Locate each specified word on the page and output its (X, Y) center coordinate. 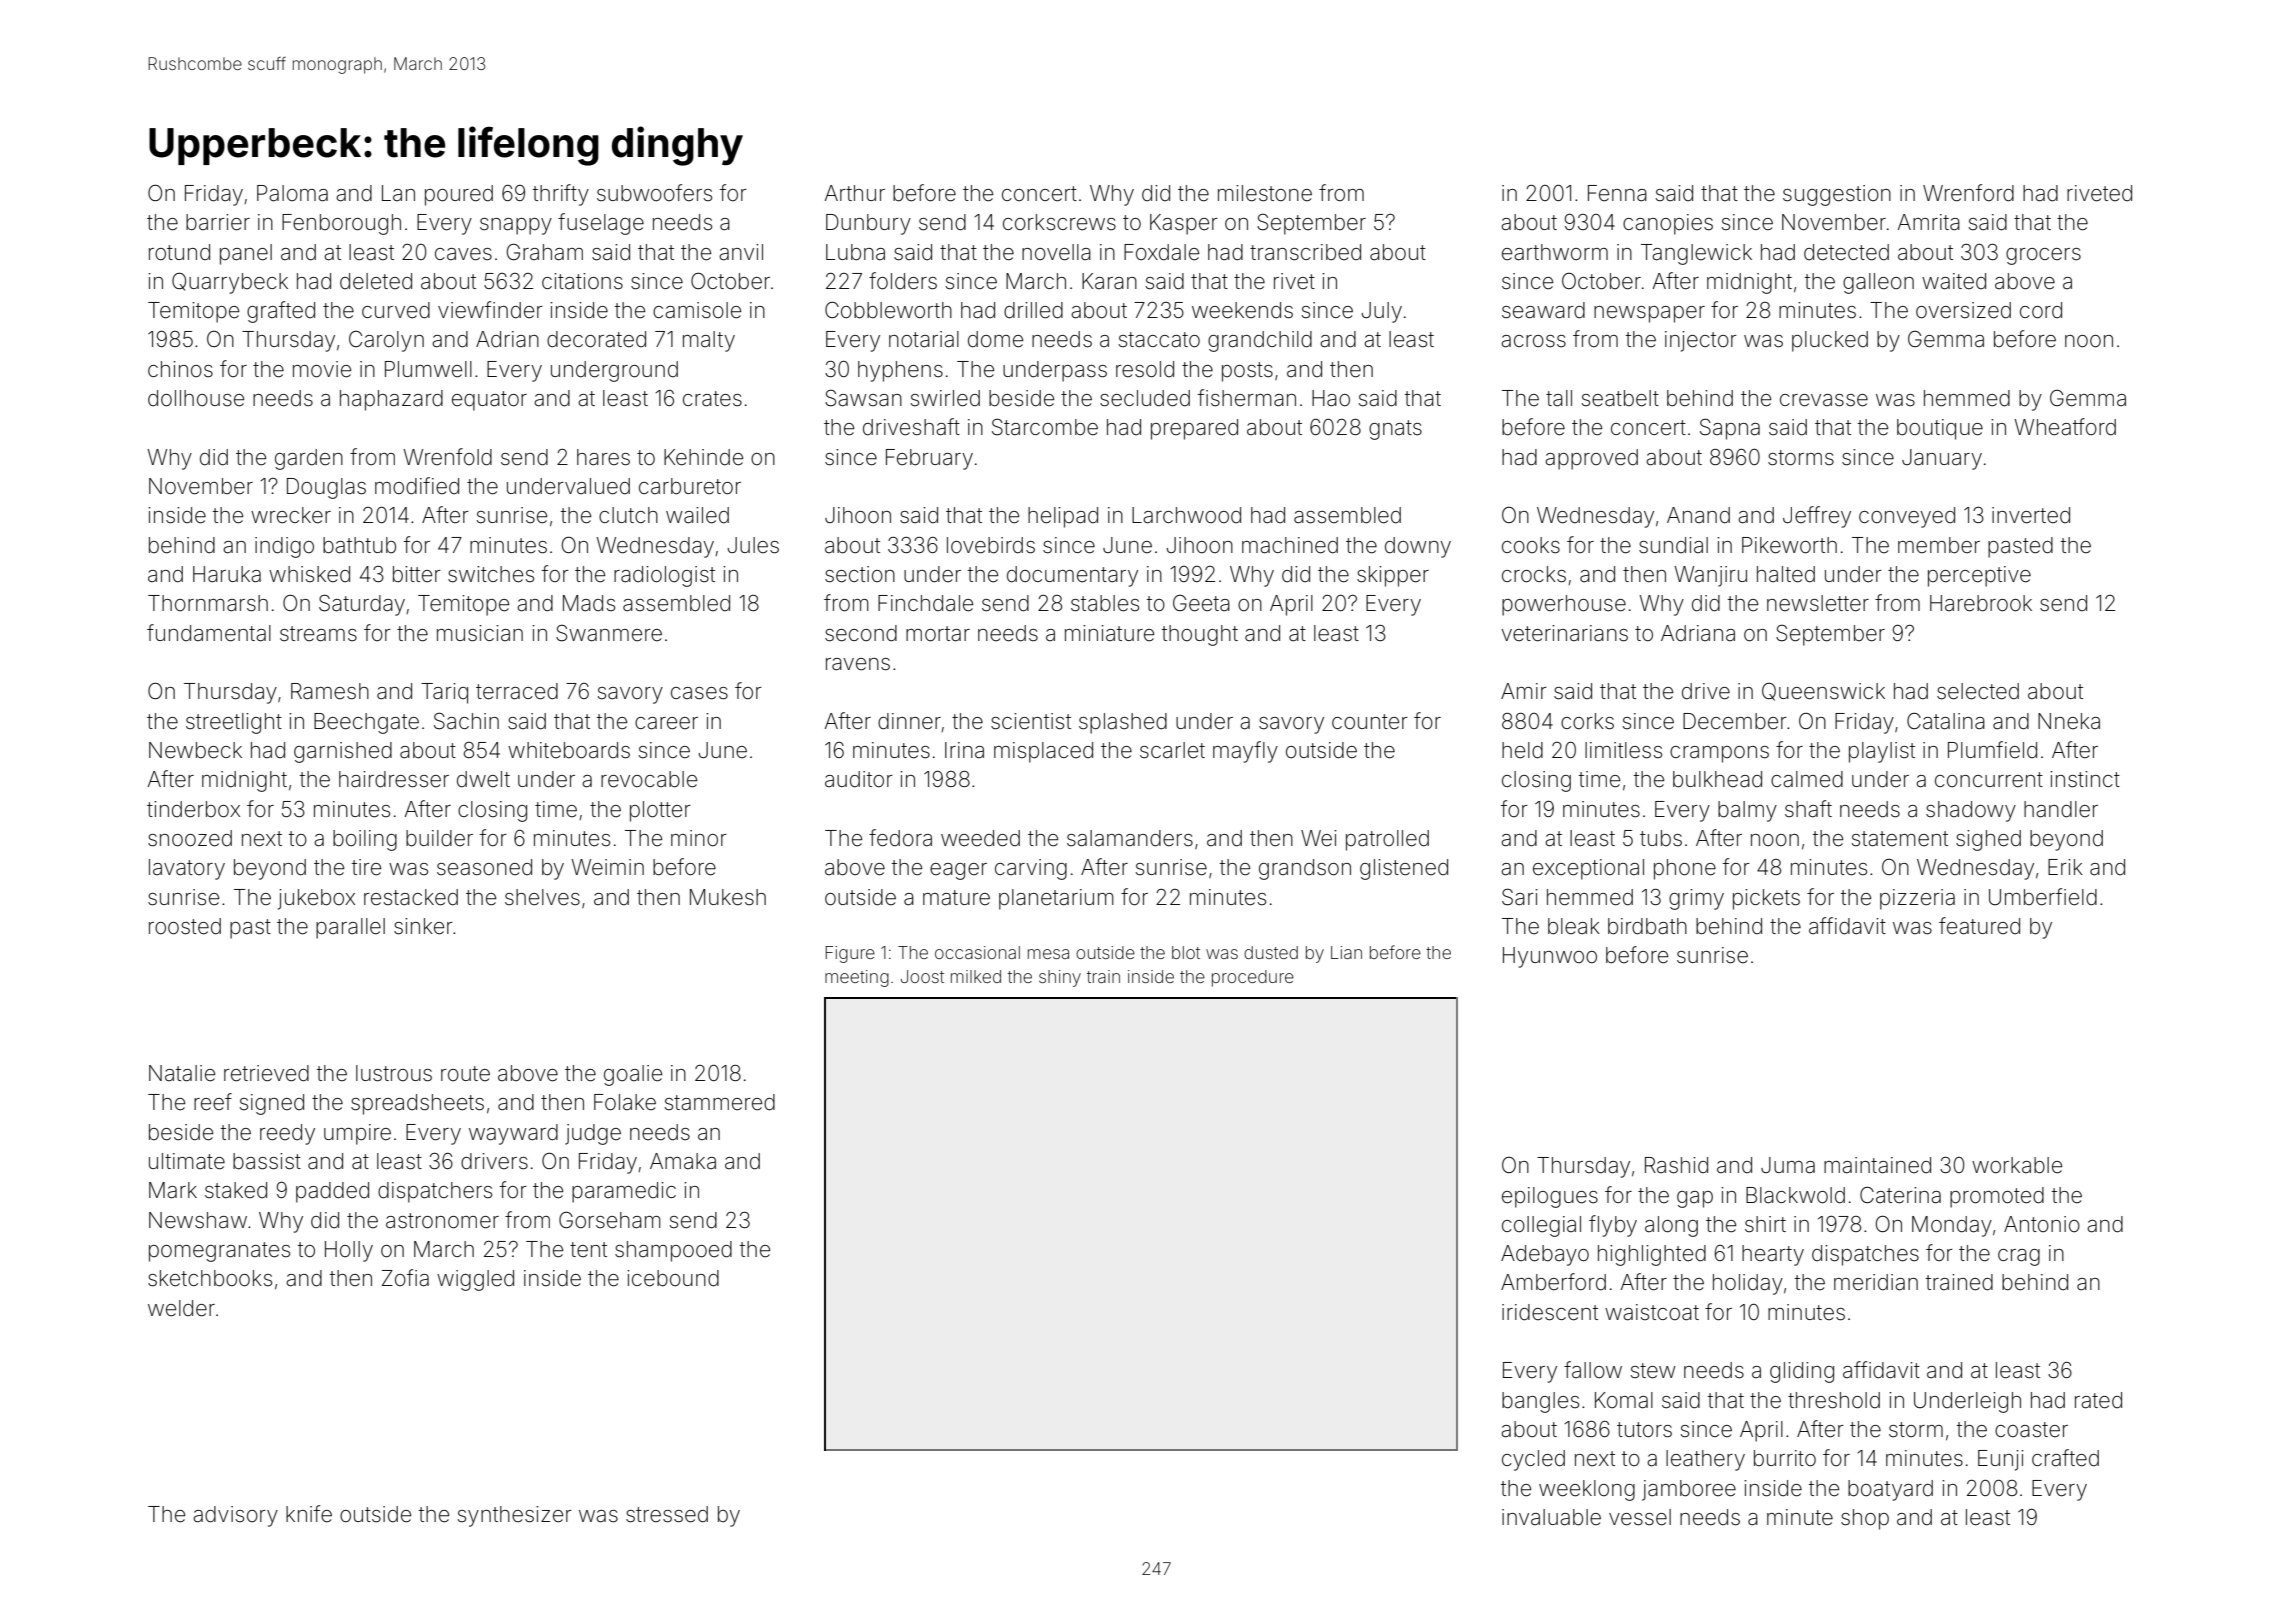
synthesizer (515, 1516)
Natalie (182, 1073)
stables (1105, 603)
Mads (589, 603)
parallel (350, 928)
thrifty (561, 195)
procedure (1253, 978)
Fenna (1617, 193)
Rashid (1676, 1165)
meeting (857, 978)
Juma (1788, 1165)
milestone (1265, 193)
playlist (1882, 752)
